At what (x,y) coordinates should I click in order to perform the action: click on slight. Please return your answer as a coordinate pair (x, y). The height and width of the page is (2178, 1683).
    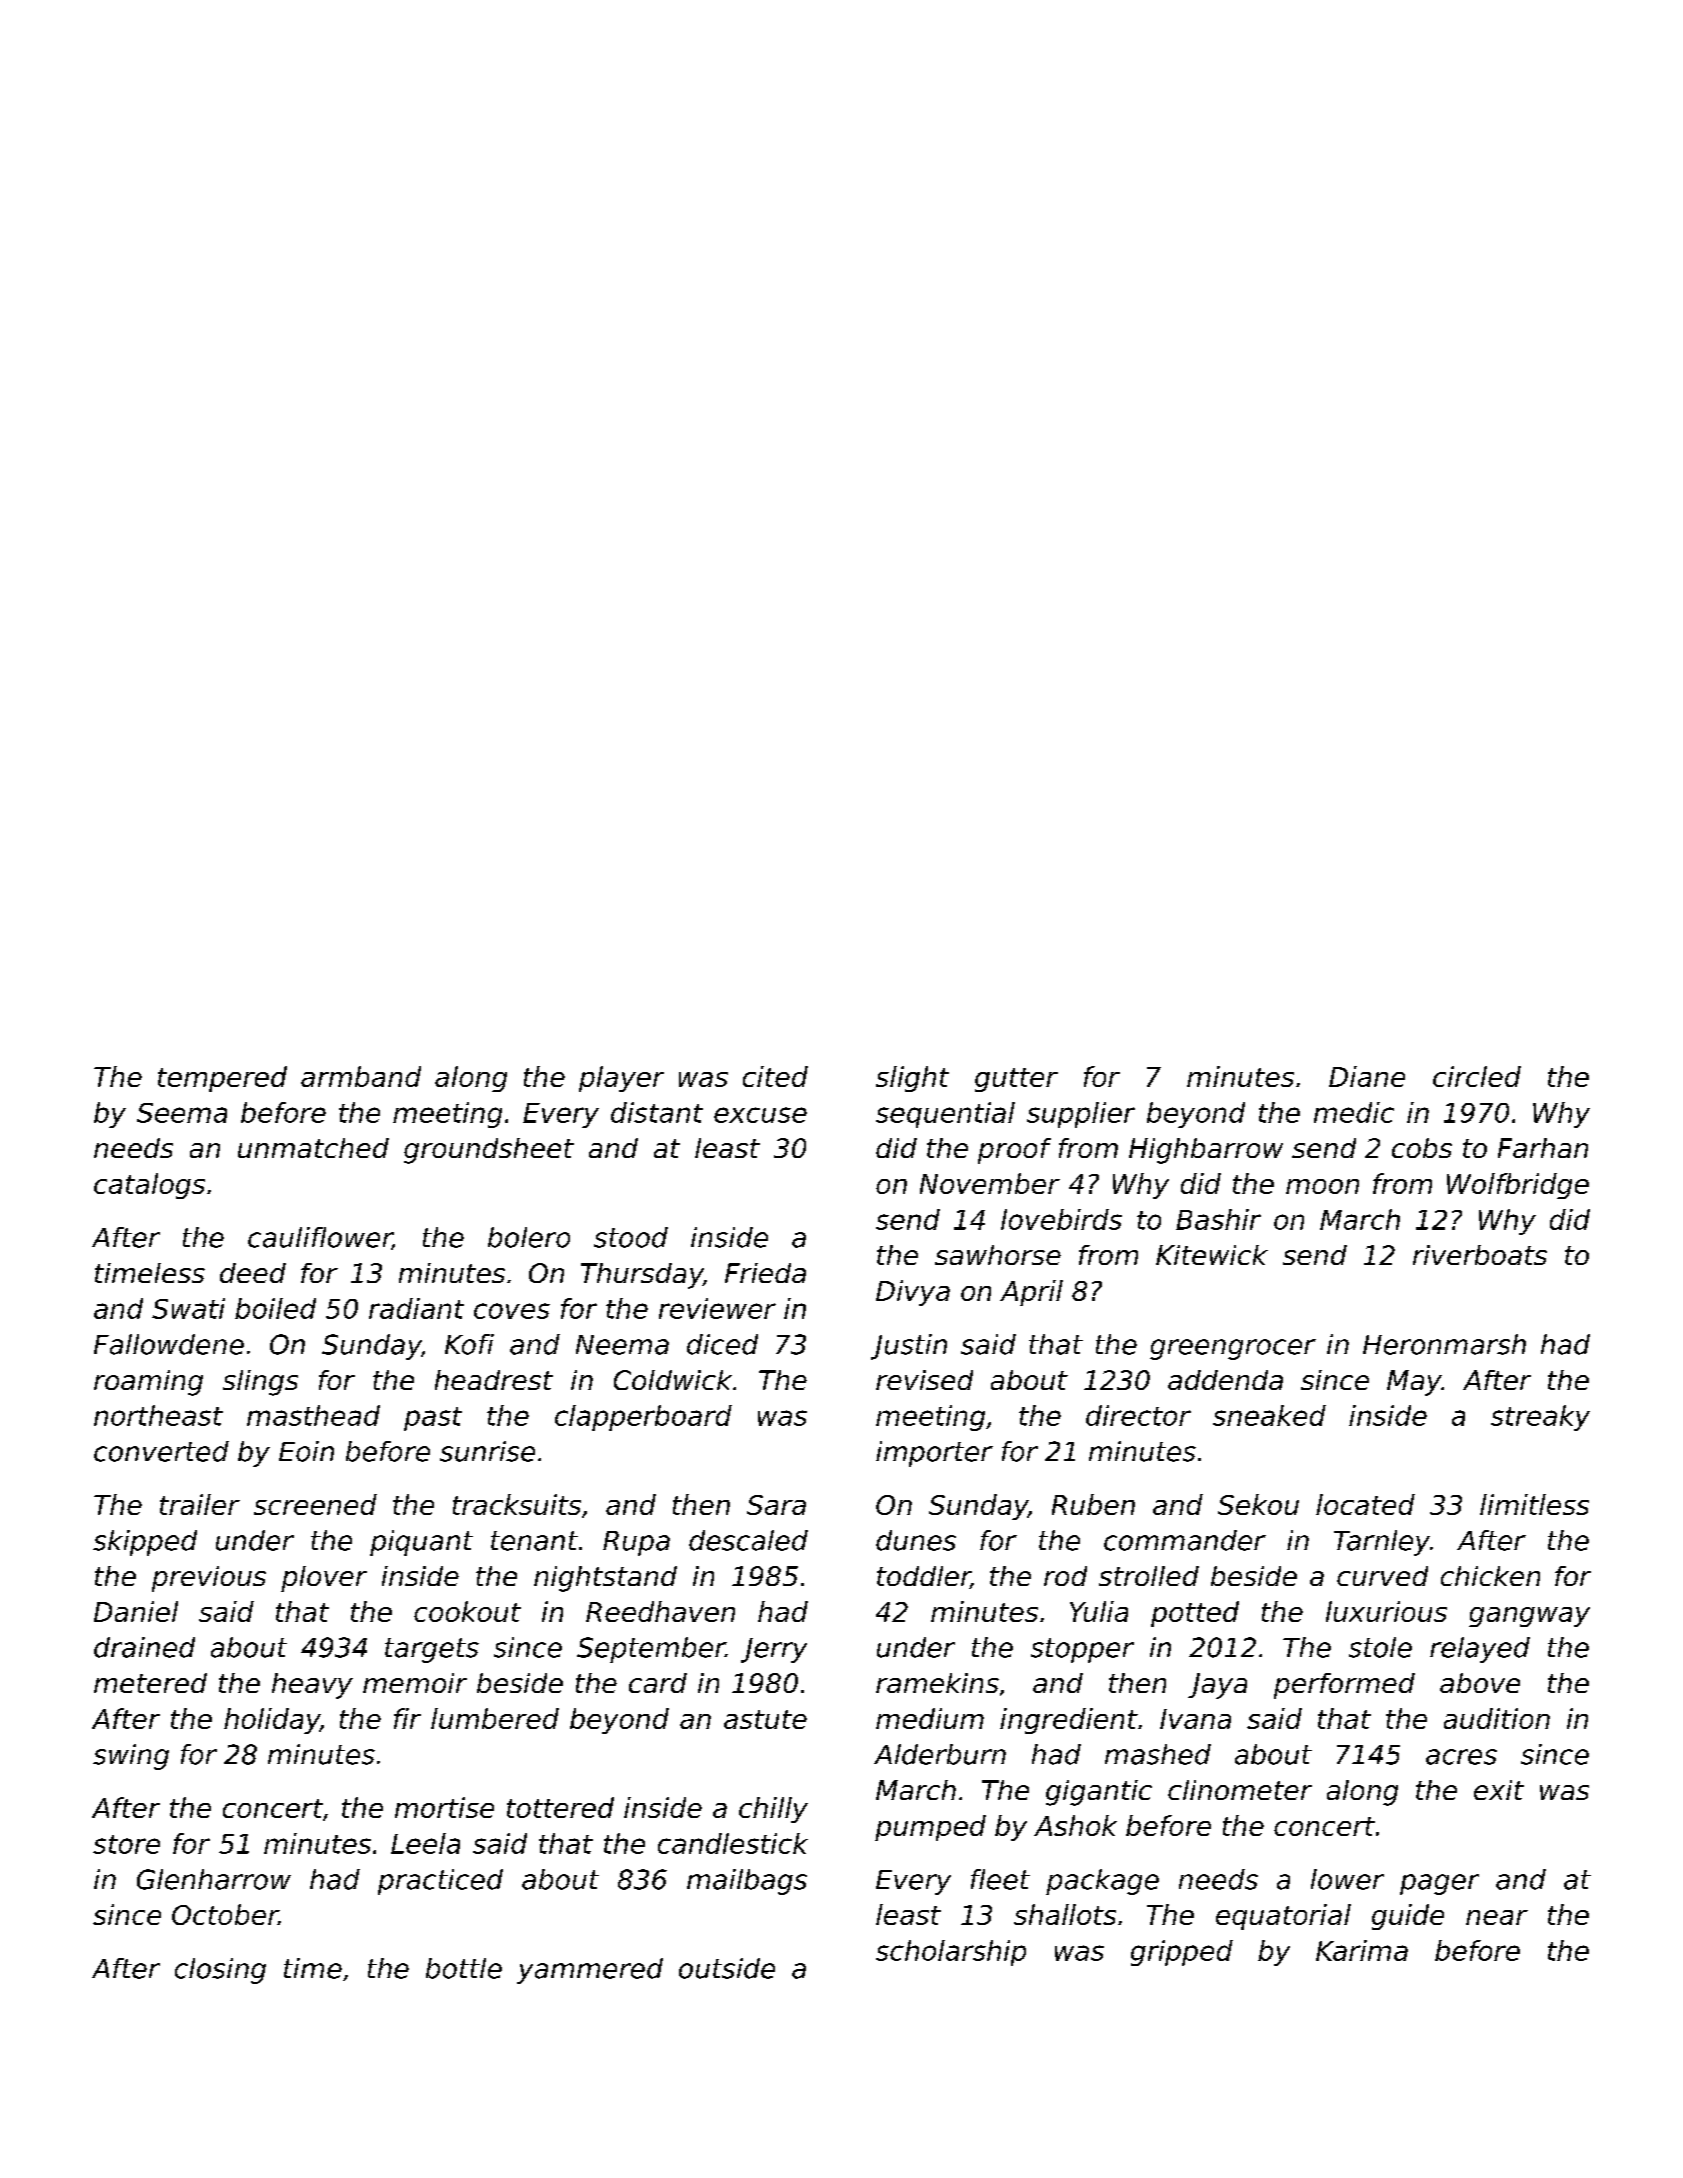
    Looking at the image, I should click on (912, 1079).
